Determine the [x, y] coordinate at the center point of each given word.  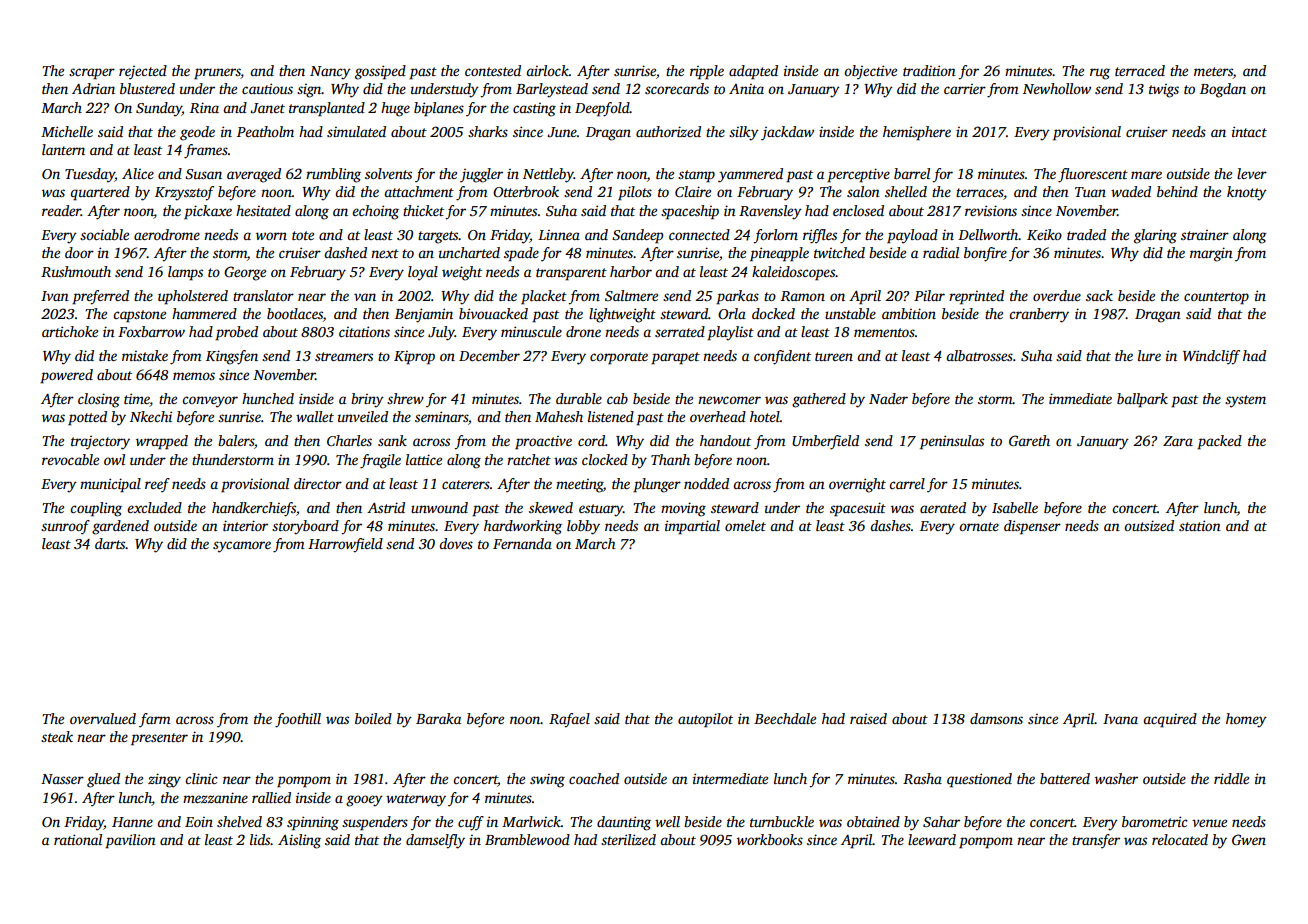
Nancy [330, 73]
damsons [996, 718]
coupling [96, 509]
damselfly [435, 841]
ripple [707, 72]
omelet [745, 525]
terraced [1140, 70]
